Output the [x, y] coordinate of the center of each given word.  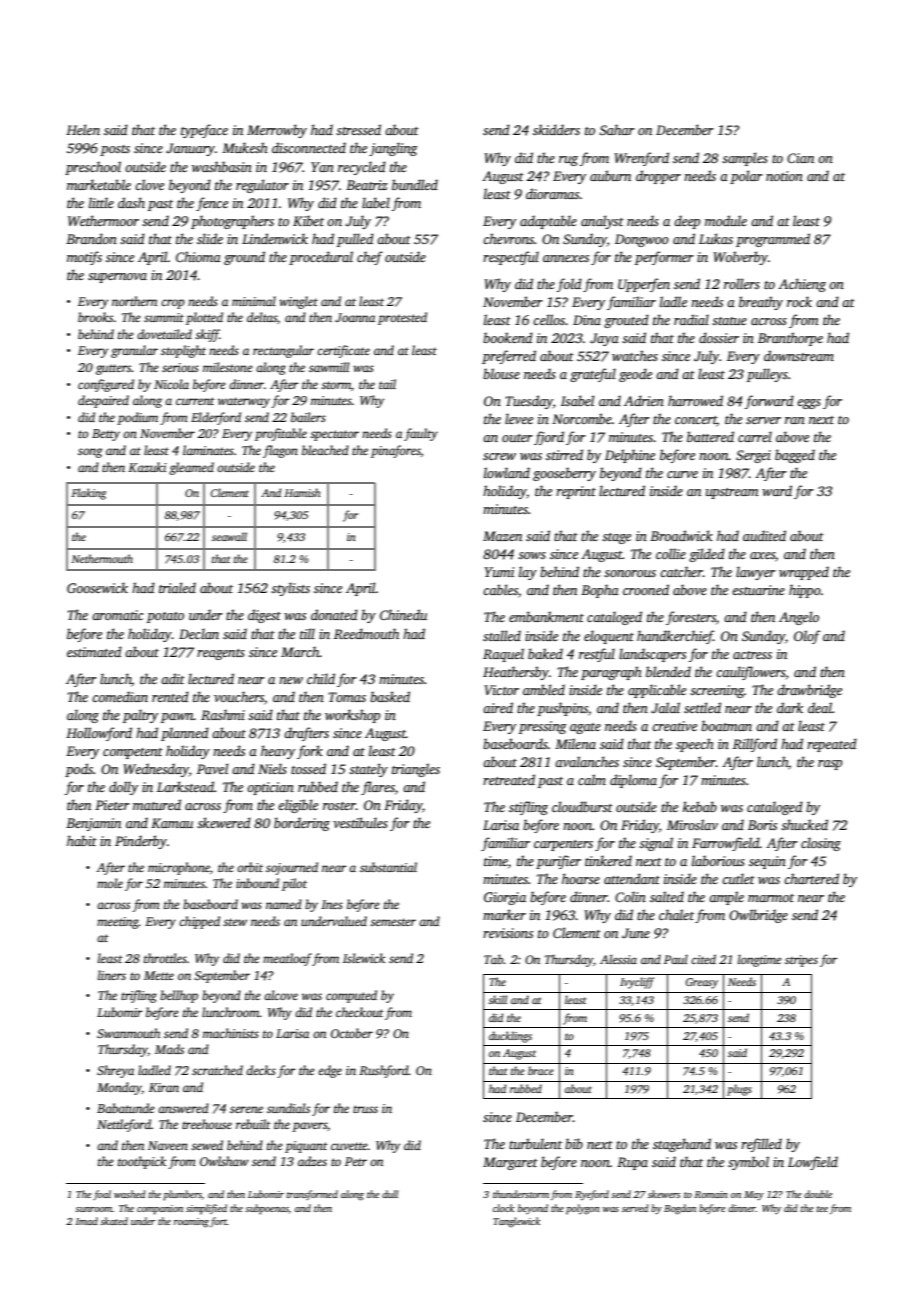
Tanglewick [516, 1222]
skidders [556, 129]
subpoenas [267, 1209]
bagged [795, 456]
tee [822, 1209]
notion [784, 176]
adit [173, 678]
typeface [204, 131]
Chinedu [403, 614]
